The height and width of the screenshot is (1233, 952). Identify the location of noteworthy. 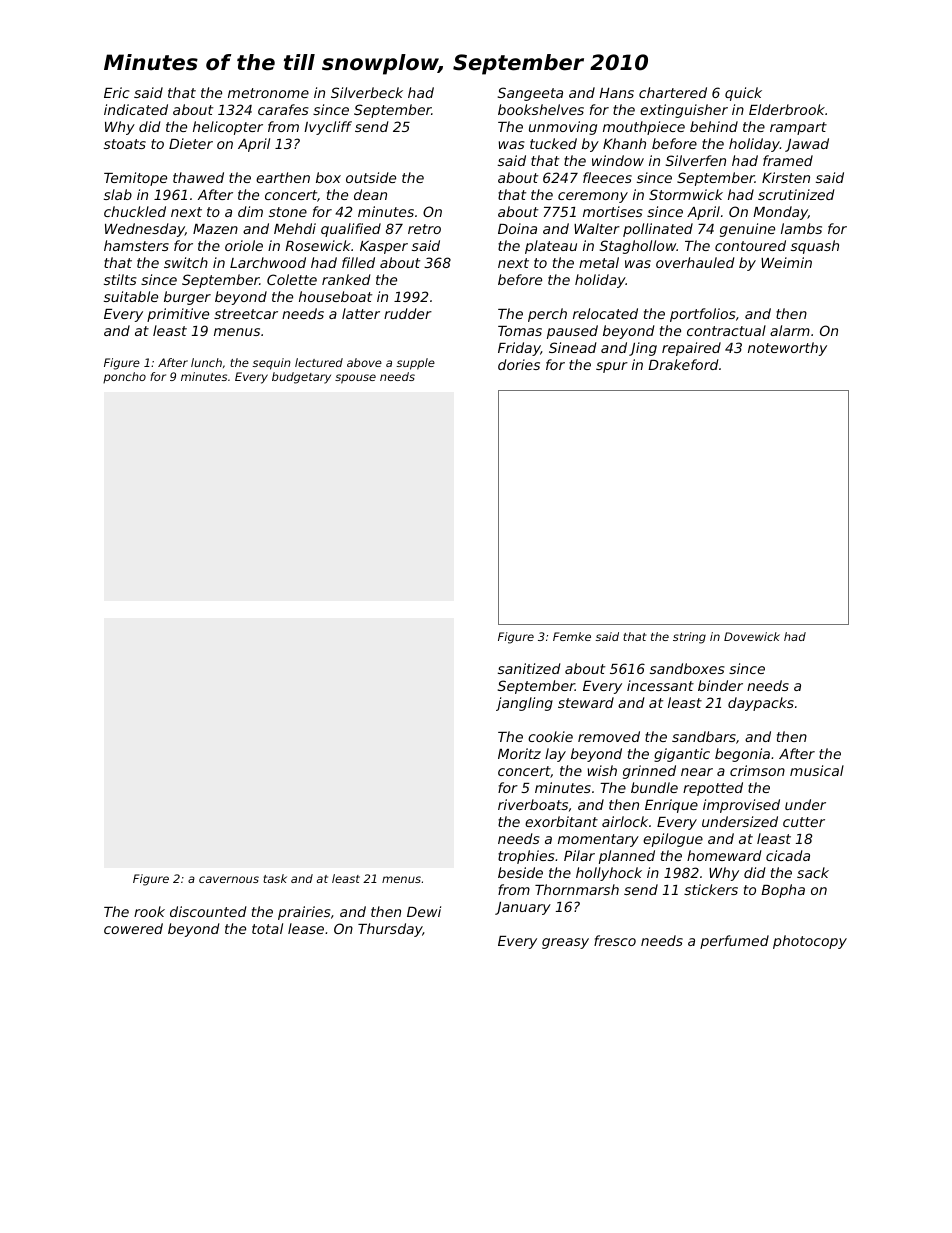
(787, 349).
